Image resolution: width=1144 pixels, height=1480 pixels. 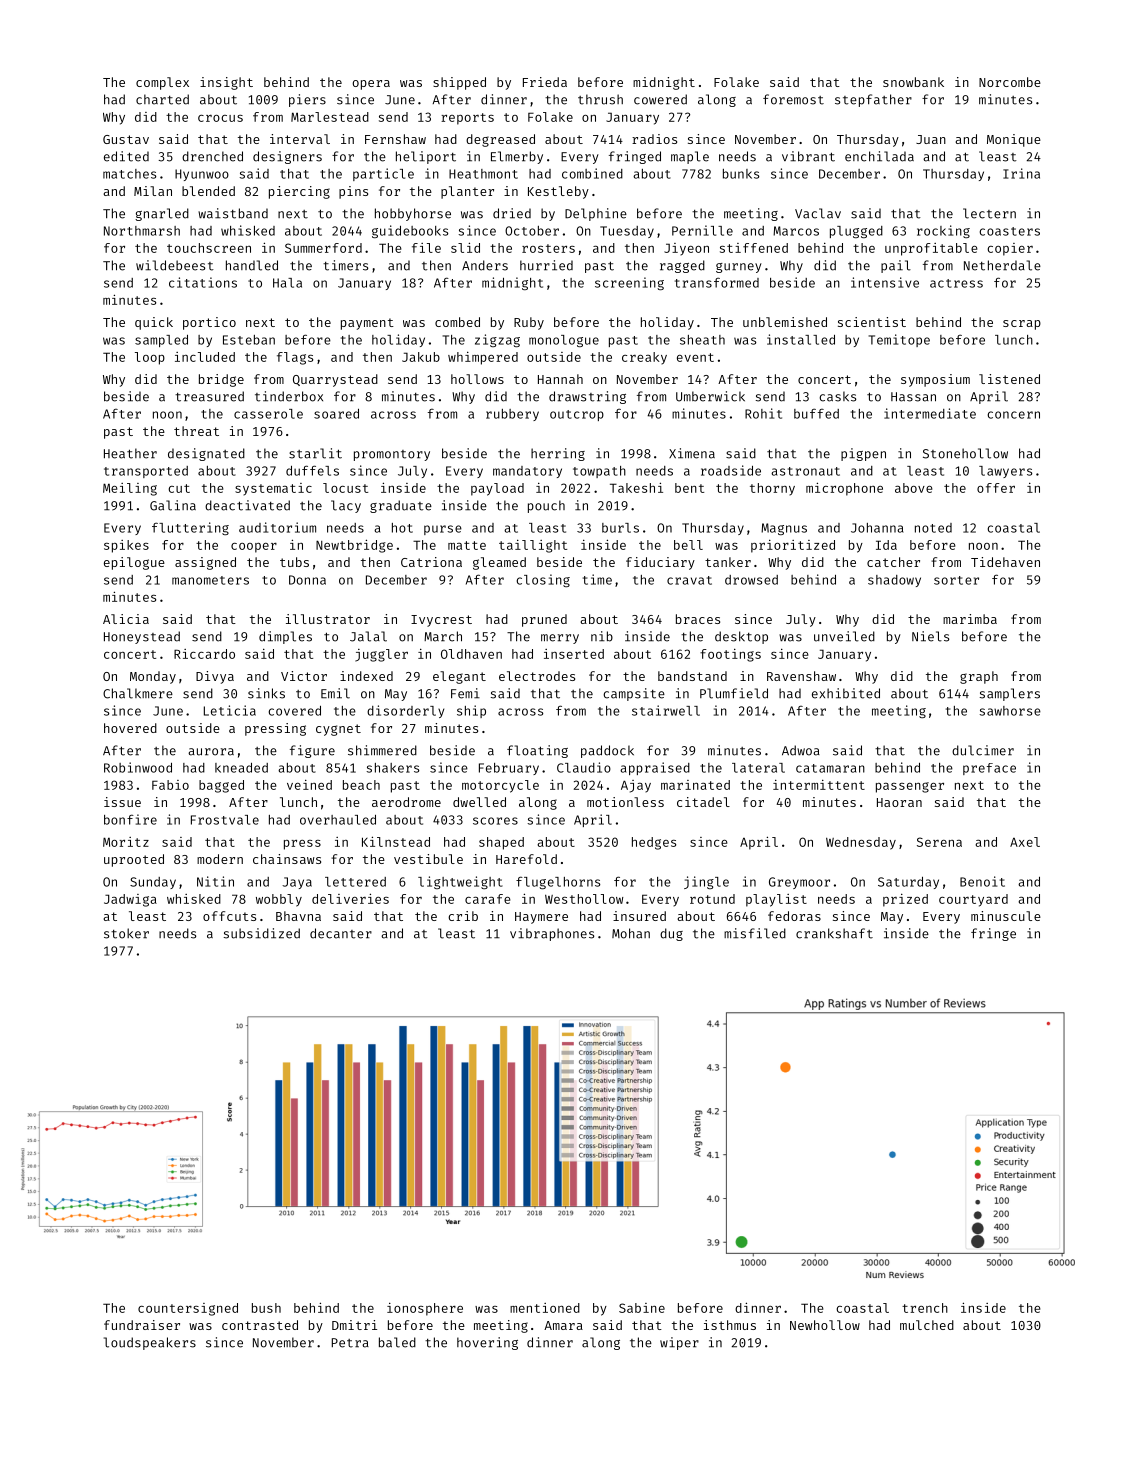 What do you see at coordinates (188, 1309) in the page?
I see `countersigned` at bounding box center [188, 1309].
